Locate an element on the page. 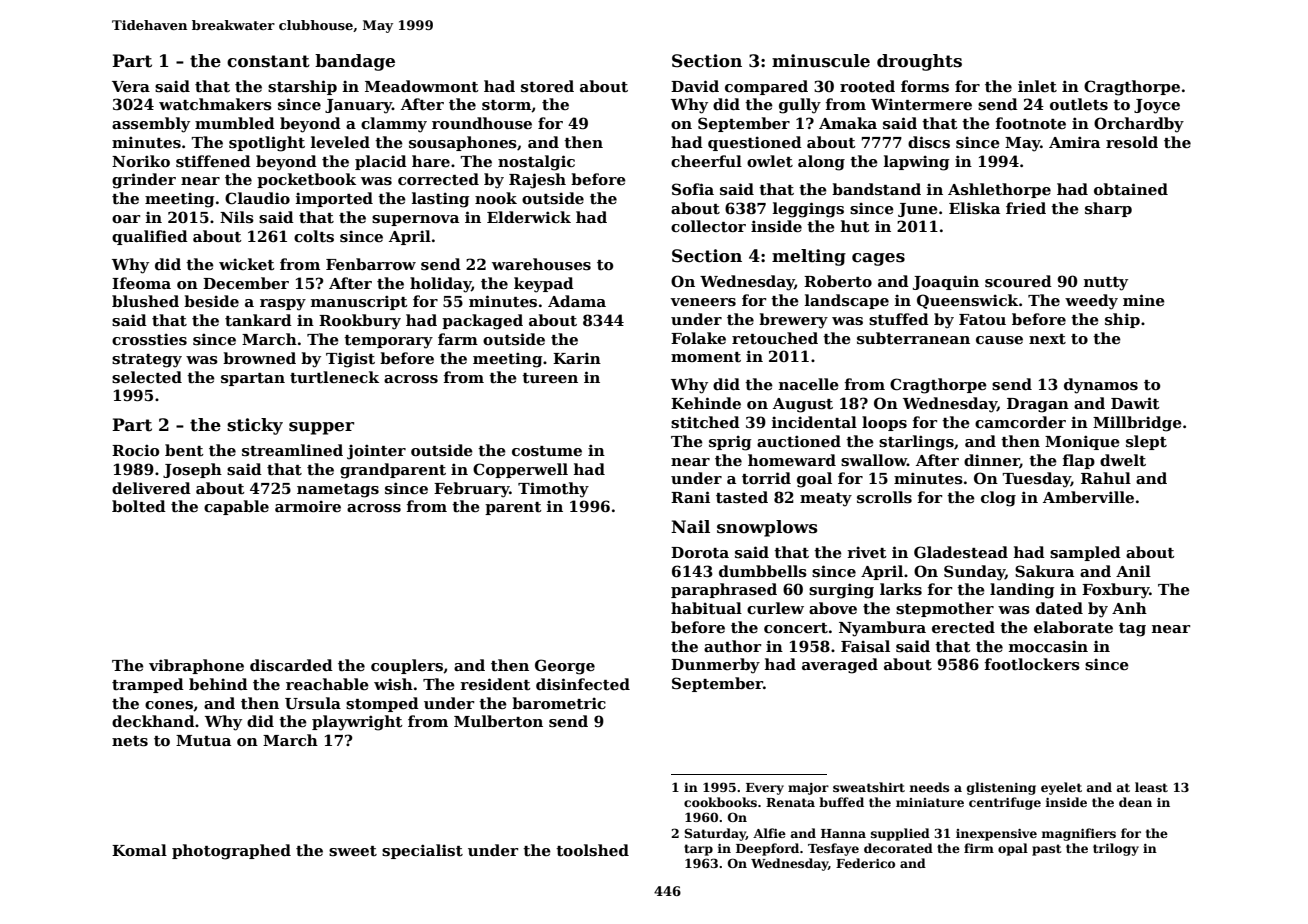 The image size is (1308, 924). sticky is located at coordinates (255, 426).
